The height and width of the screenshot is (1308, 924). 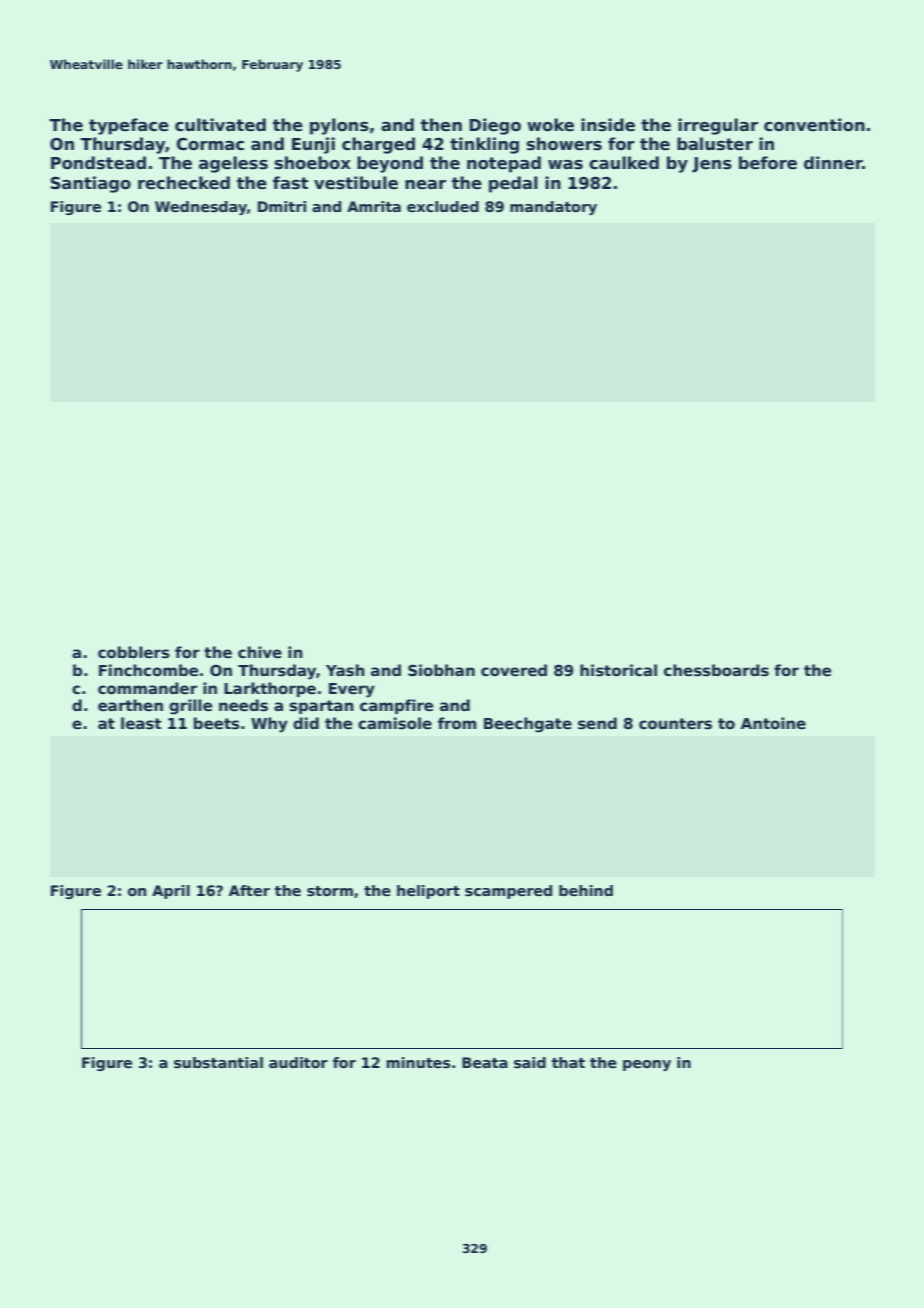 What do you see at coordinates (298, 1062) in the screenshot?
I see `auditor` at bounding box center [298, 1062].
